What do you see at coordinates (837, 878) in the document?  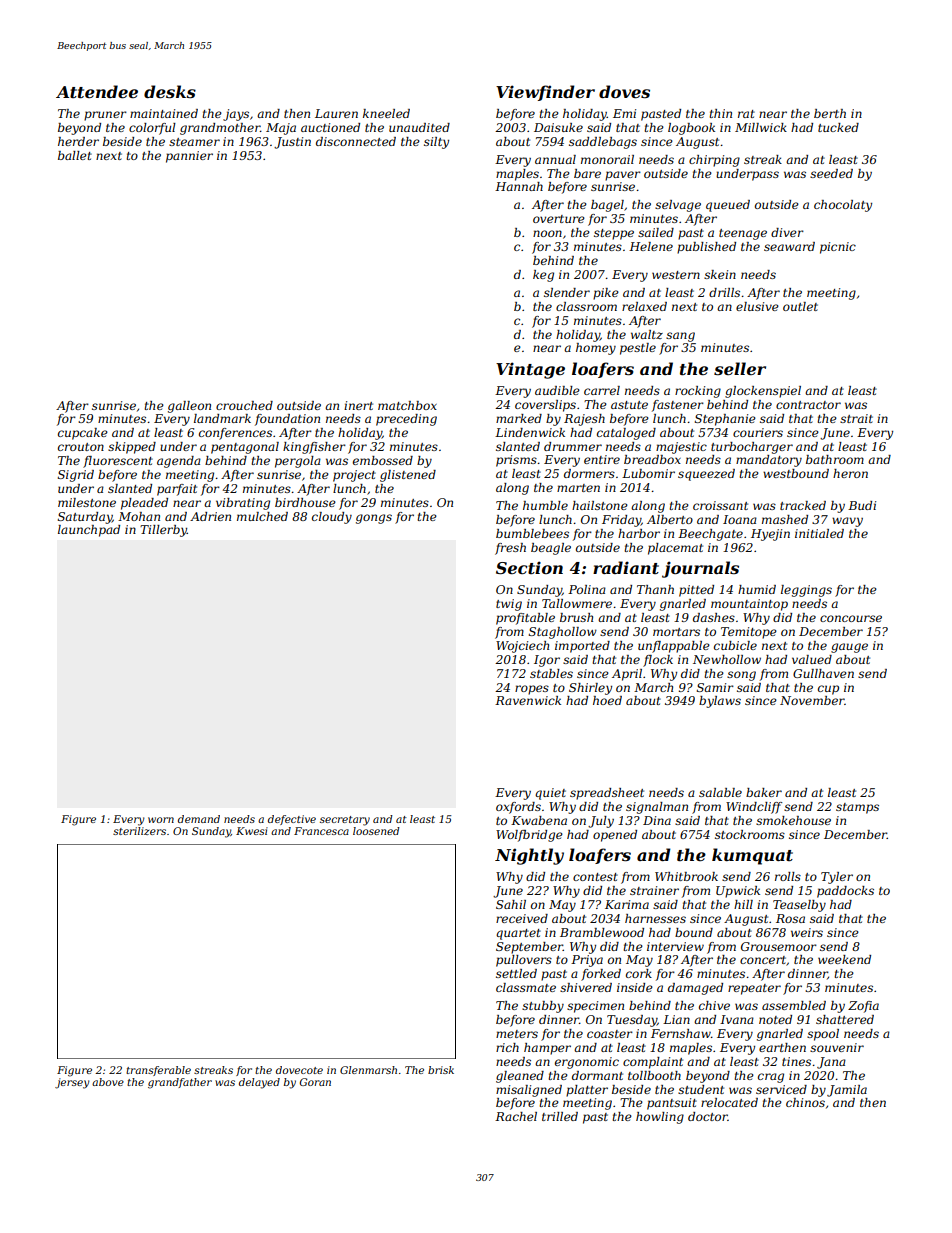 I see `Tyler` at bounding box center [837, 878].
